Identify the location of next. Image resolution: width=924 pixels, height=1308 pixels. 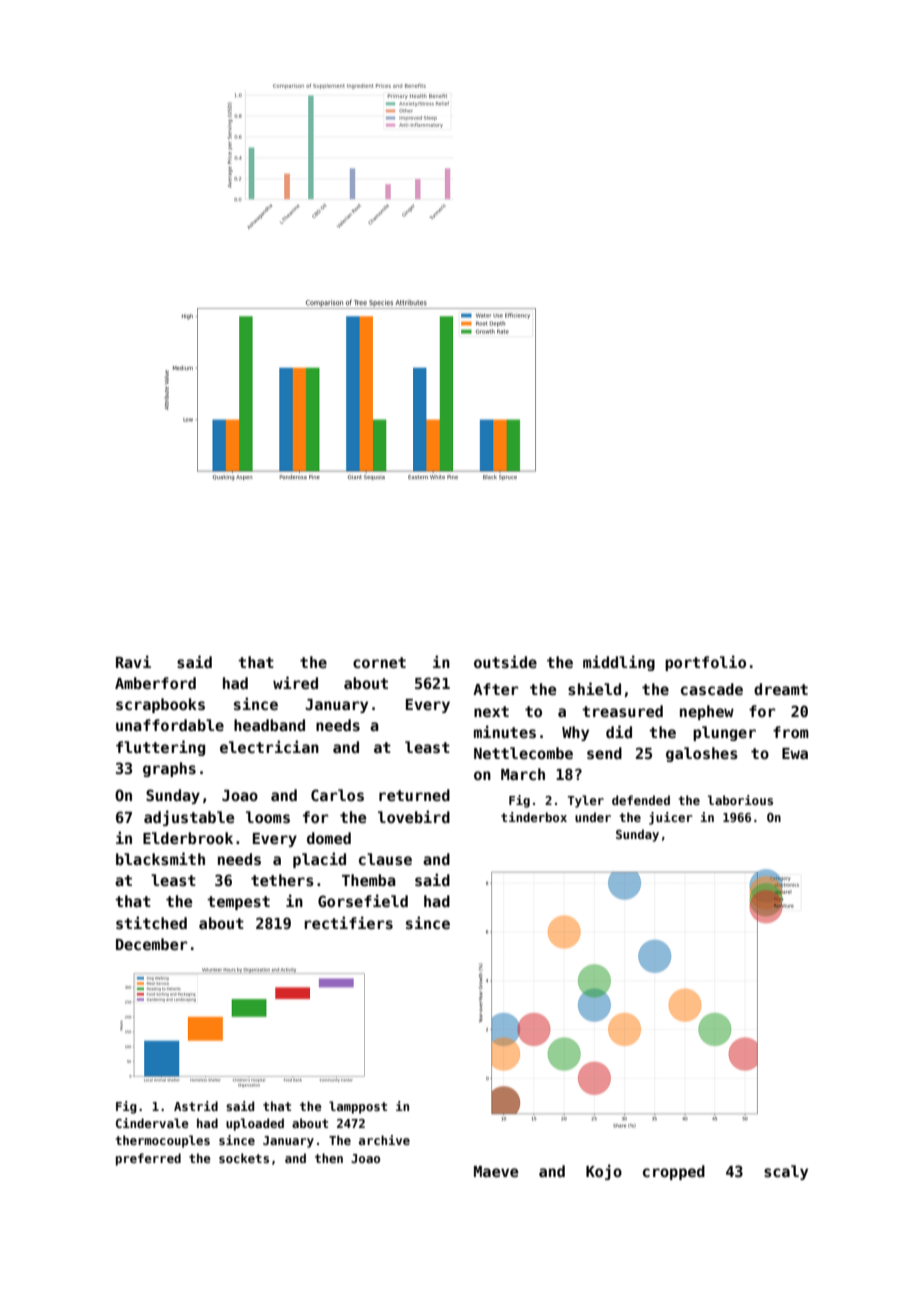
(491, 711).
